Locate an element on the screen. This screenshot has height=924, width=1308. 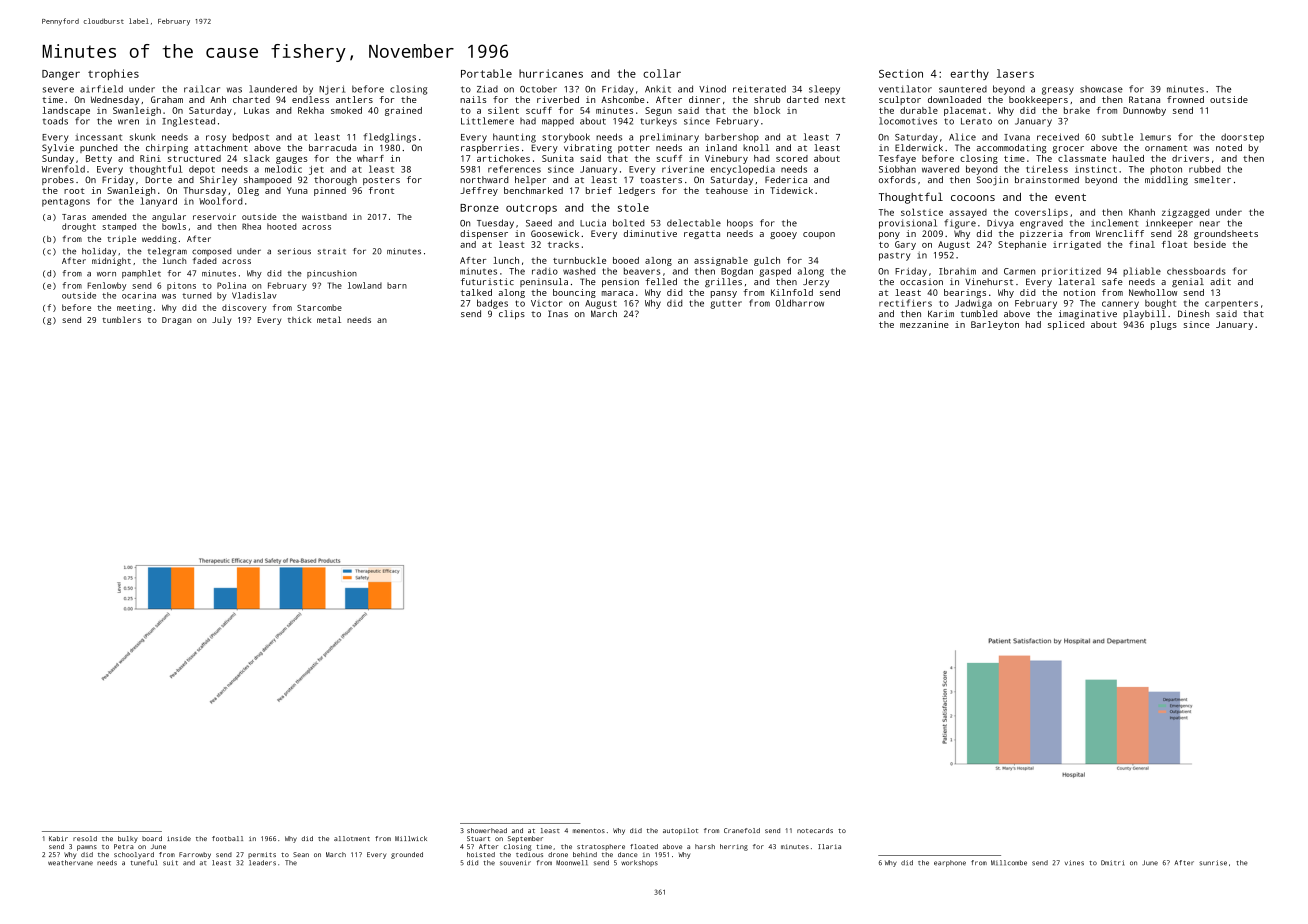
sleepy is located at coordinates (824, 90).
